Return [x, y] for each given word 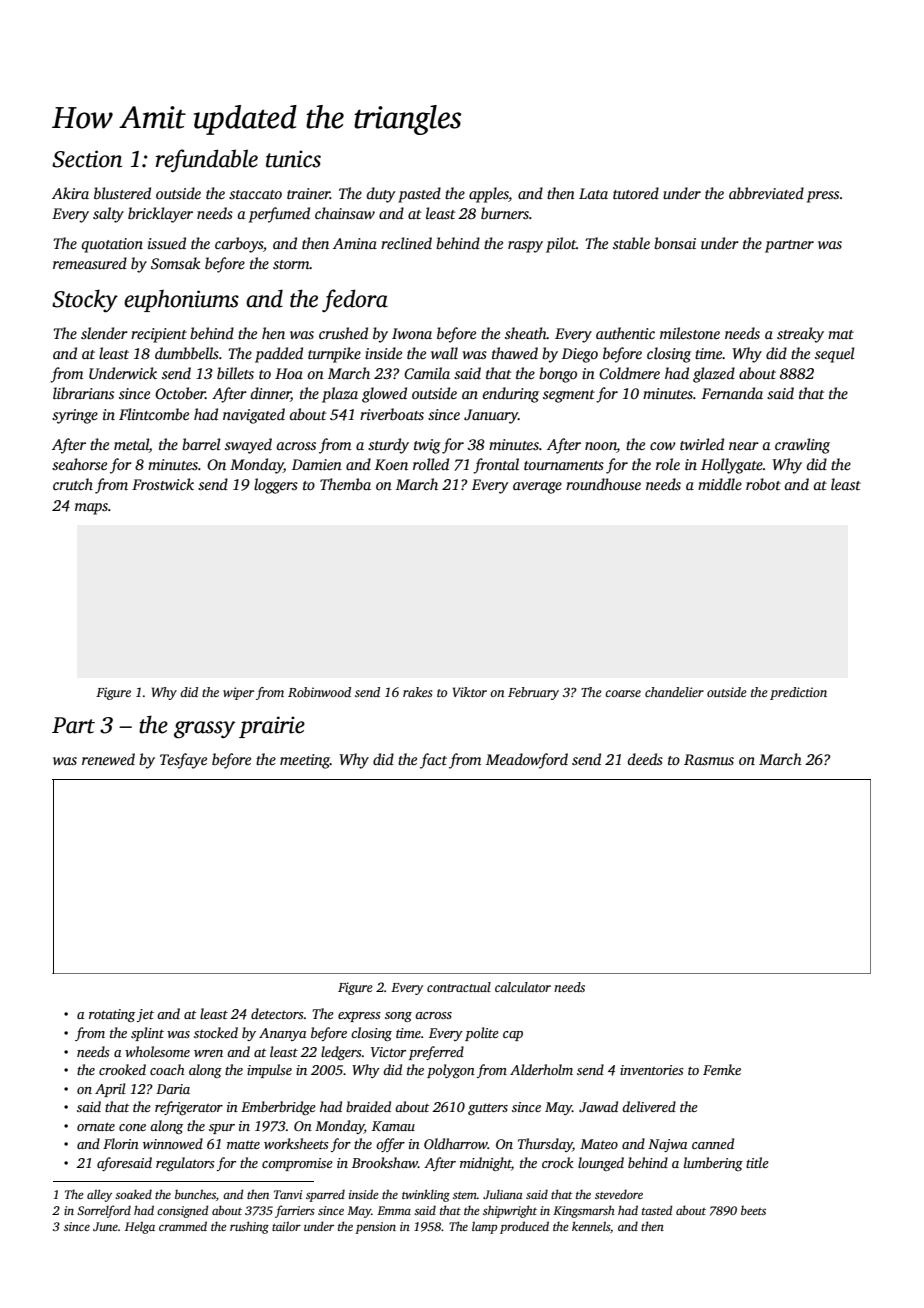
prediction [798, 693]
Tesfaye [183, 761]
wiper [238, 693]
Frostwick [163, 484]
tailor [286, 1226]
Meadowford [527, 761]
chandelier [674, 692]
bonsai [675, 243]
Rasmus [709, 759]
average [537, 488]
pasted [419, 195]
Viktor [470, 692]
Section [87, 159]
